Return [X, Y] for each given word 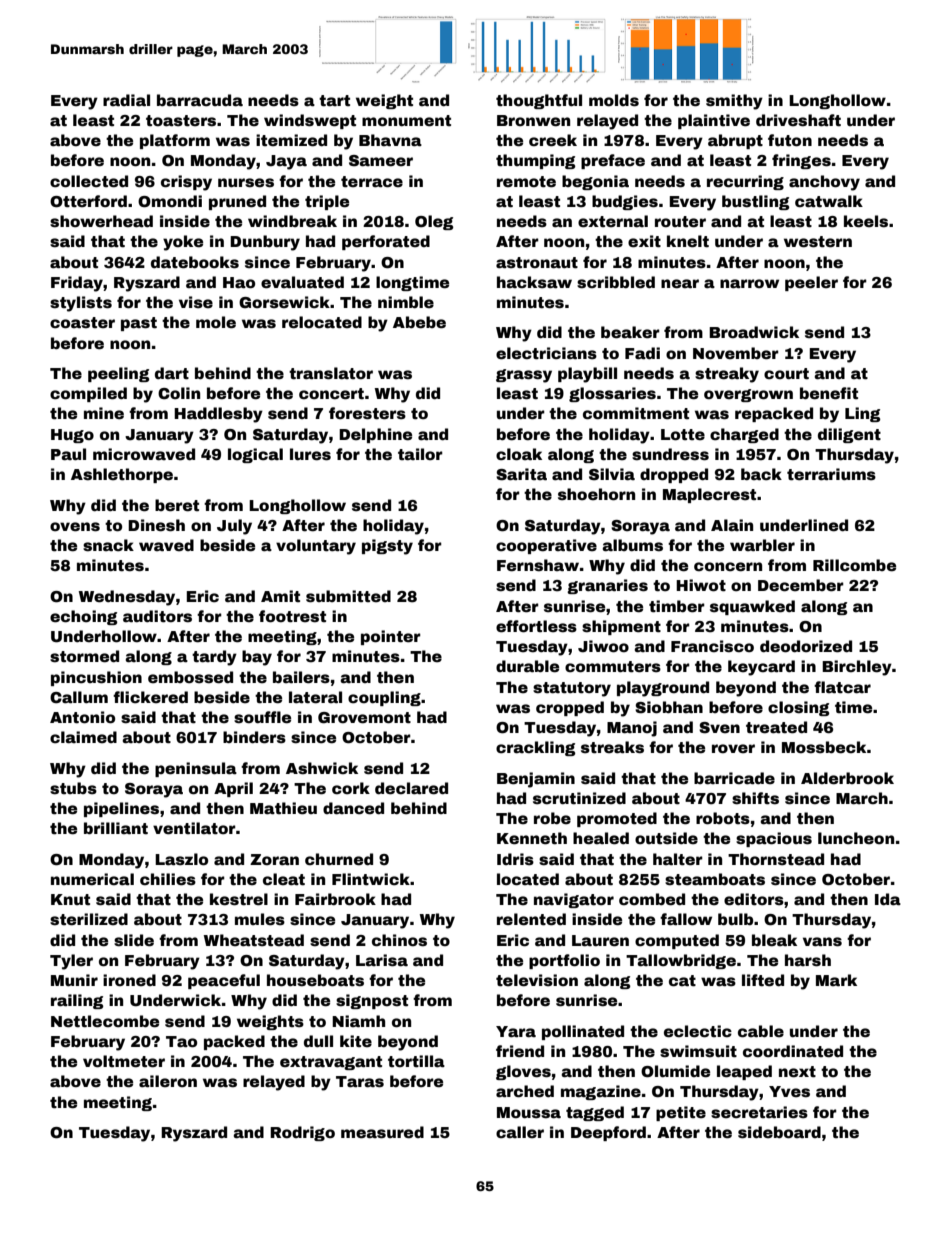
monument [406, 121]
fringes [801, 161]
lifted [763, 980]
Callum [79, 697]
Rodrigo [302, 1133]
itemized [291, 140]
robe [552, 818]
